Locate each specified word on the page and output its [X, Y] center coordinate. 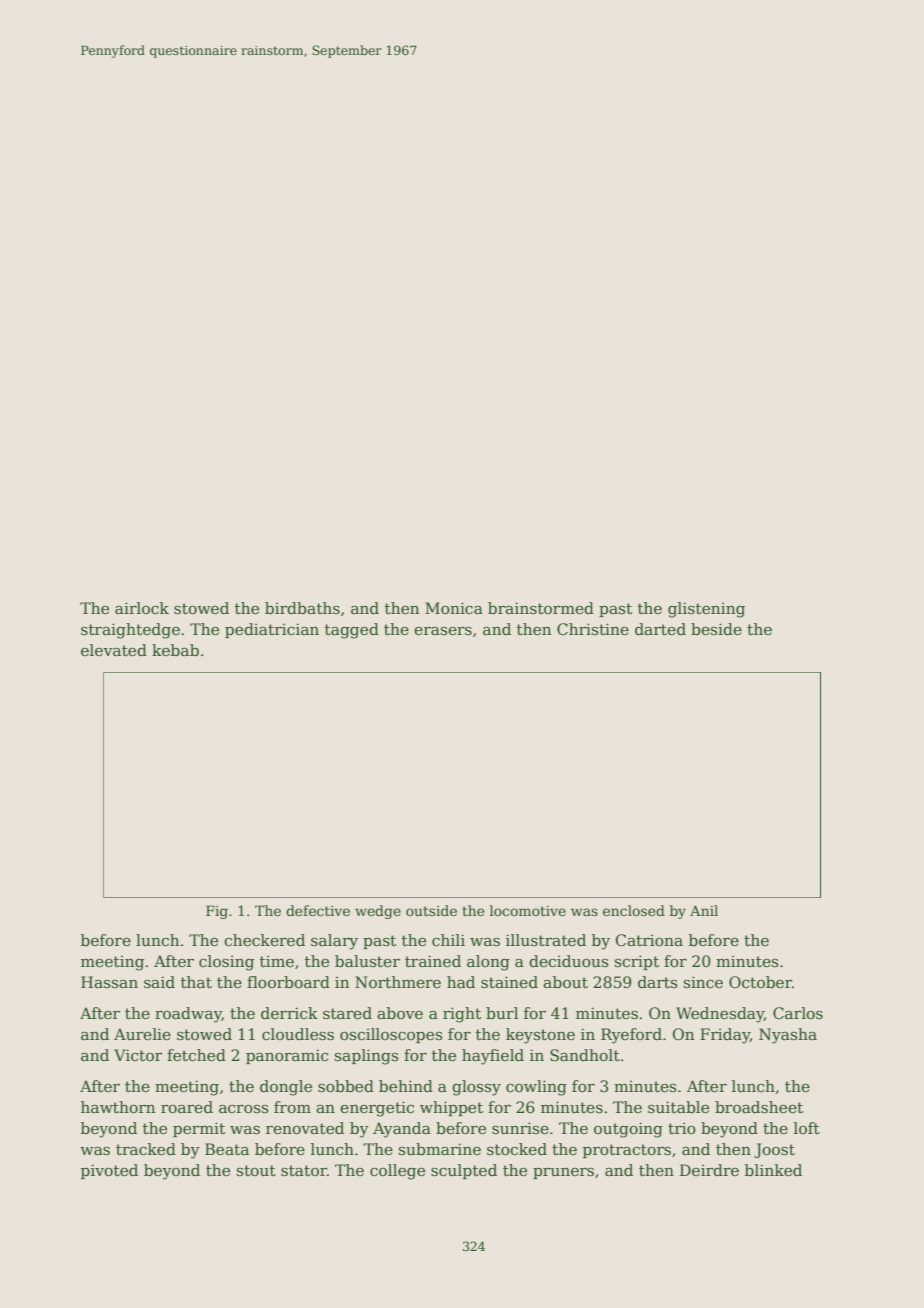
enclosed [634, 910]
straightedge [130, 631]
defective [318, 910]
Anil [704, 910]
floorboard [288, 982]
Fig [217, 912]
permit [199, 1129]
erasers [443, 631]
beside [716, 629]
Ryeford [631, 1036]
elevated [114, 650]
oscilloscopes [391, 1035]
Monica [454, 608]
